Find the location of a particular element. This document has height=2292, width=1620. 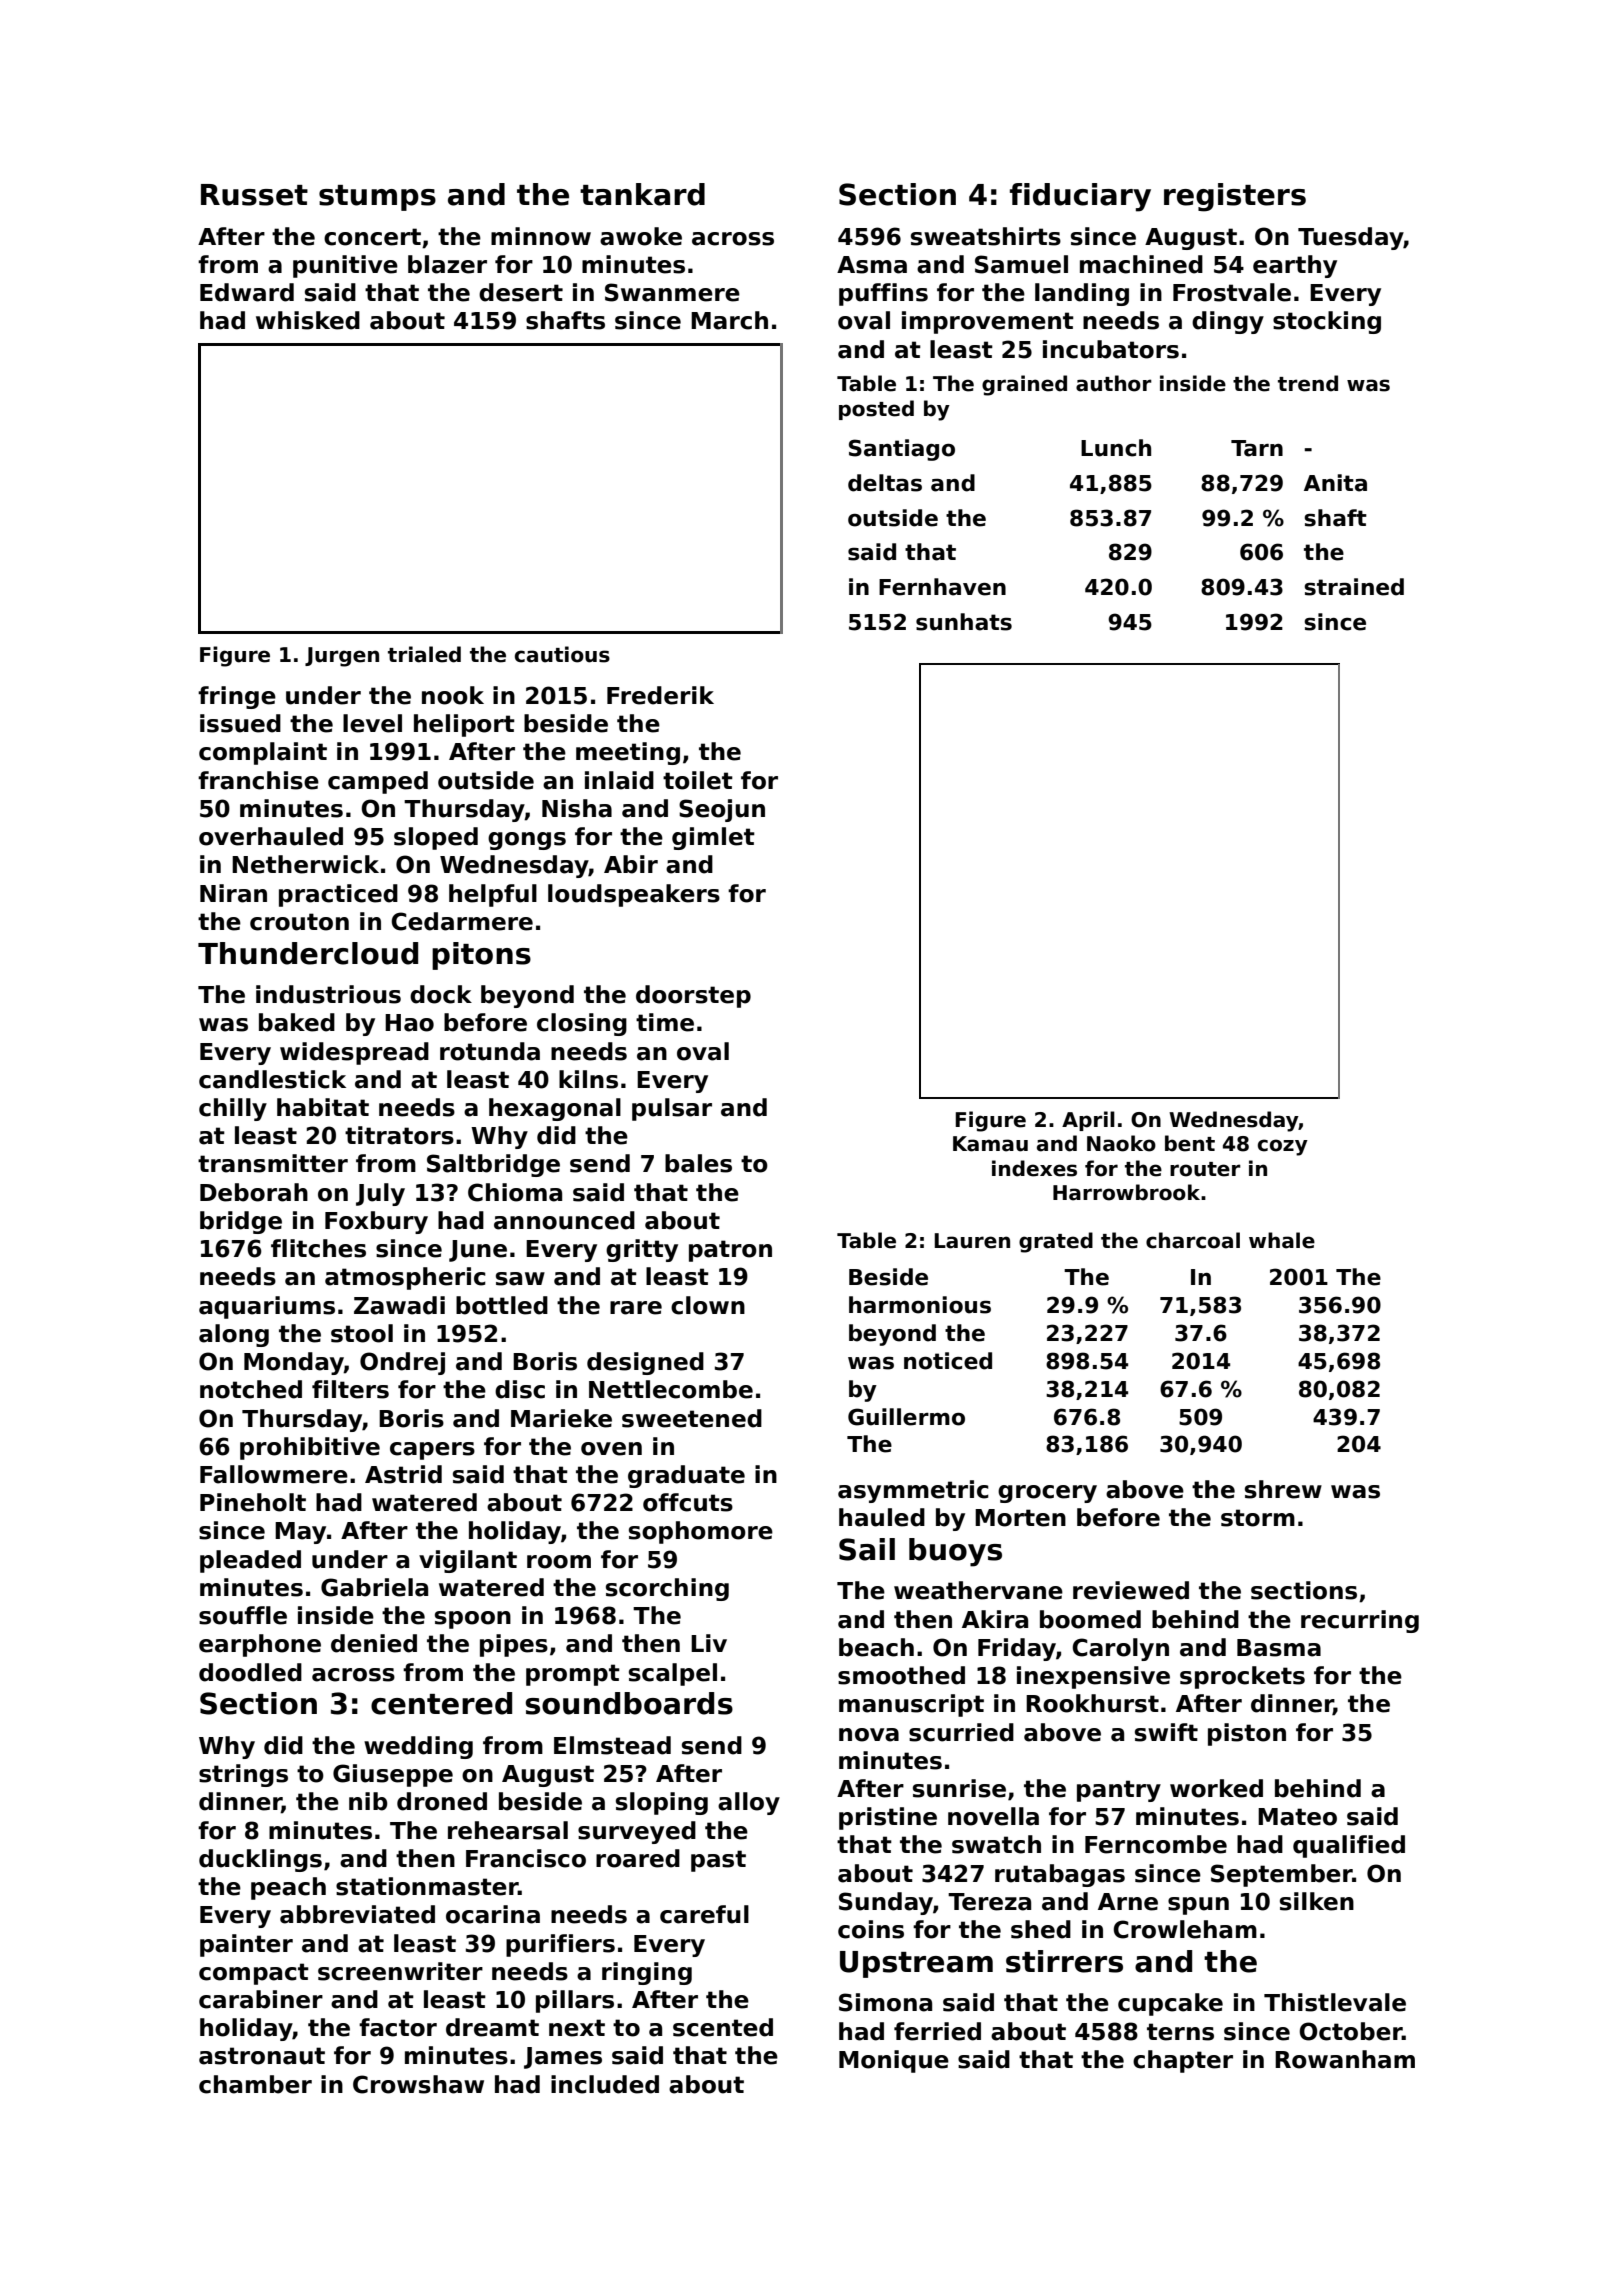

sweatshirts is located at coordinates (986, 236).
